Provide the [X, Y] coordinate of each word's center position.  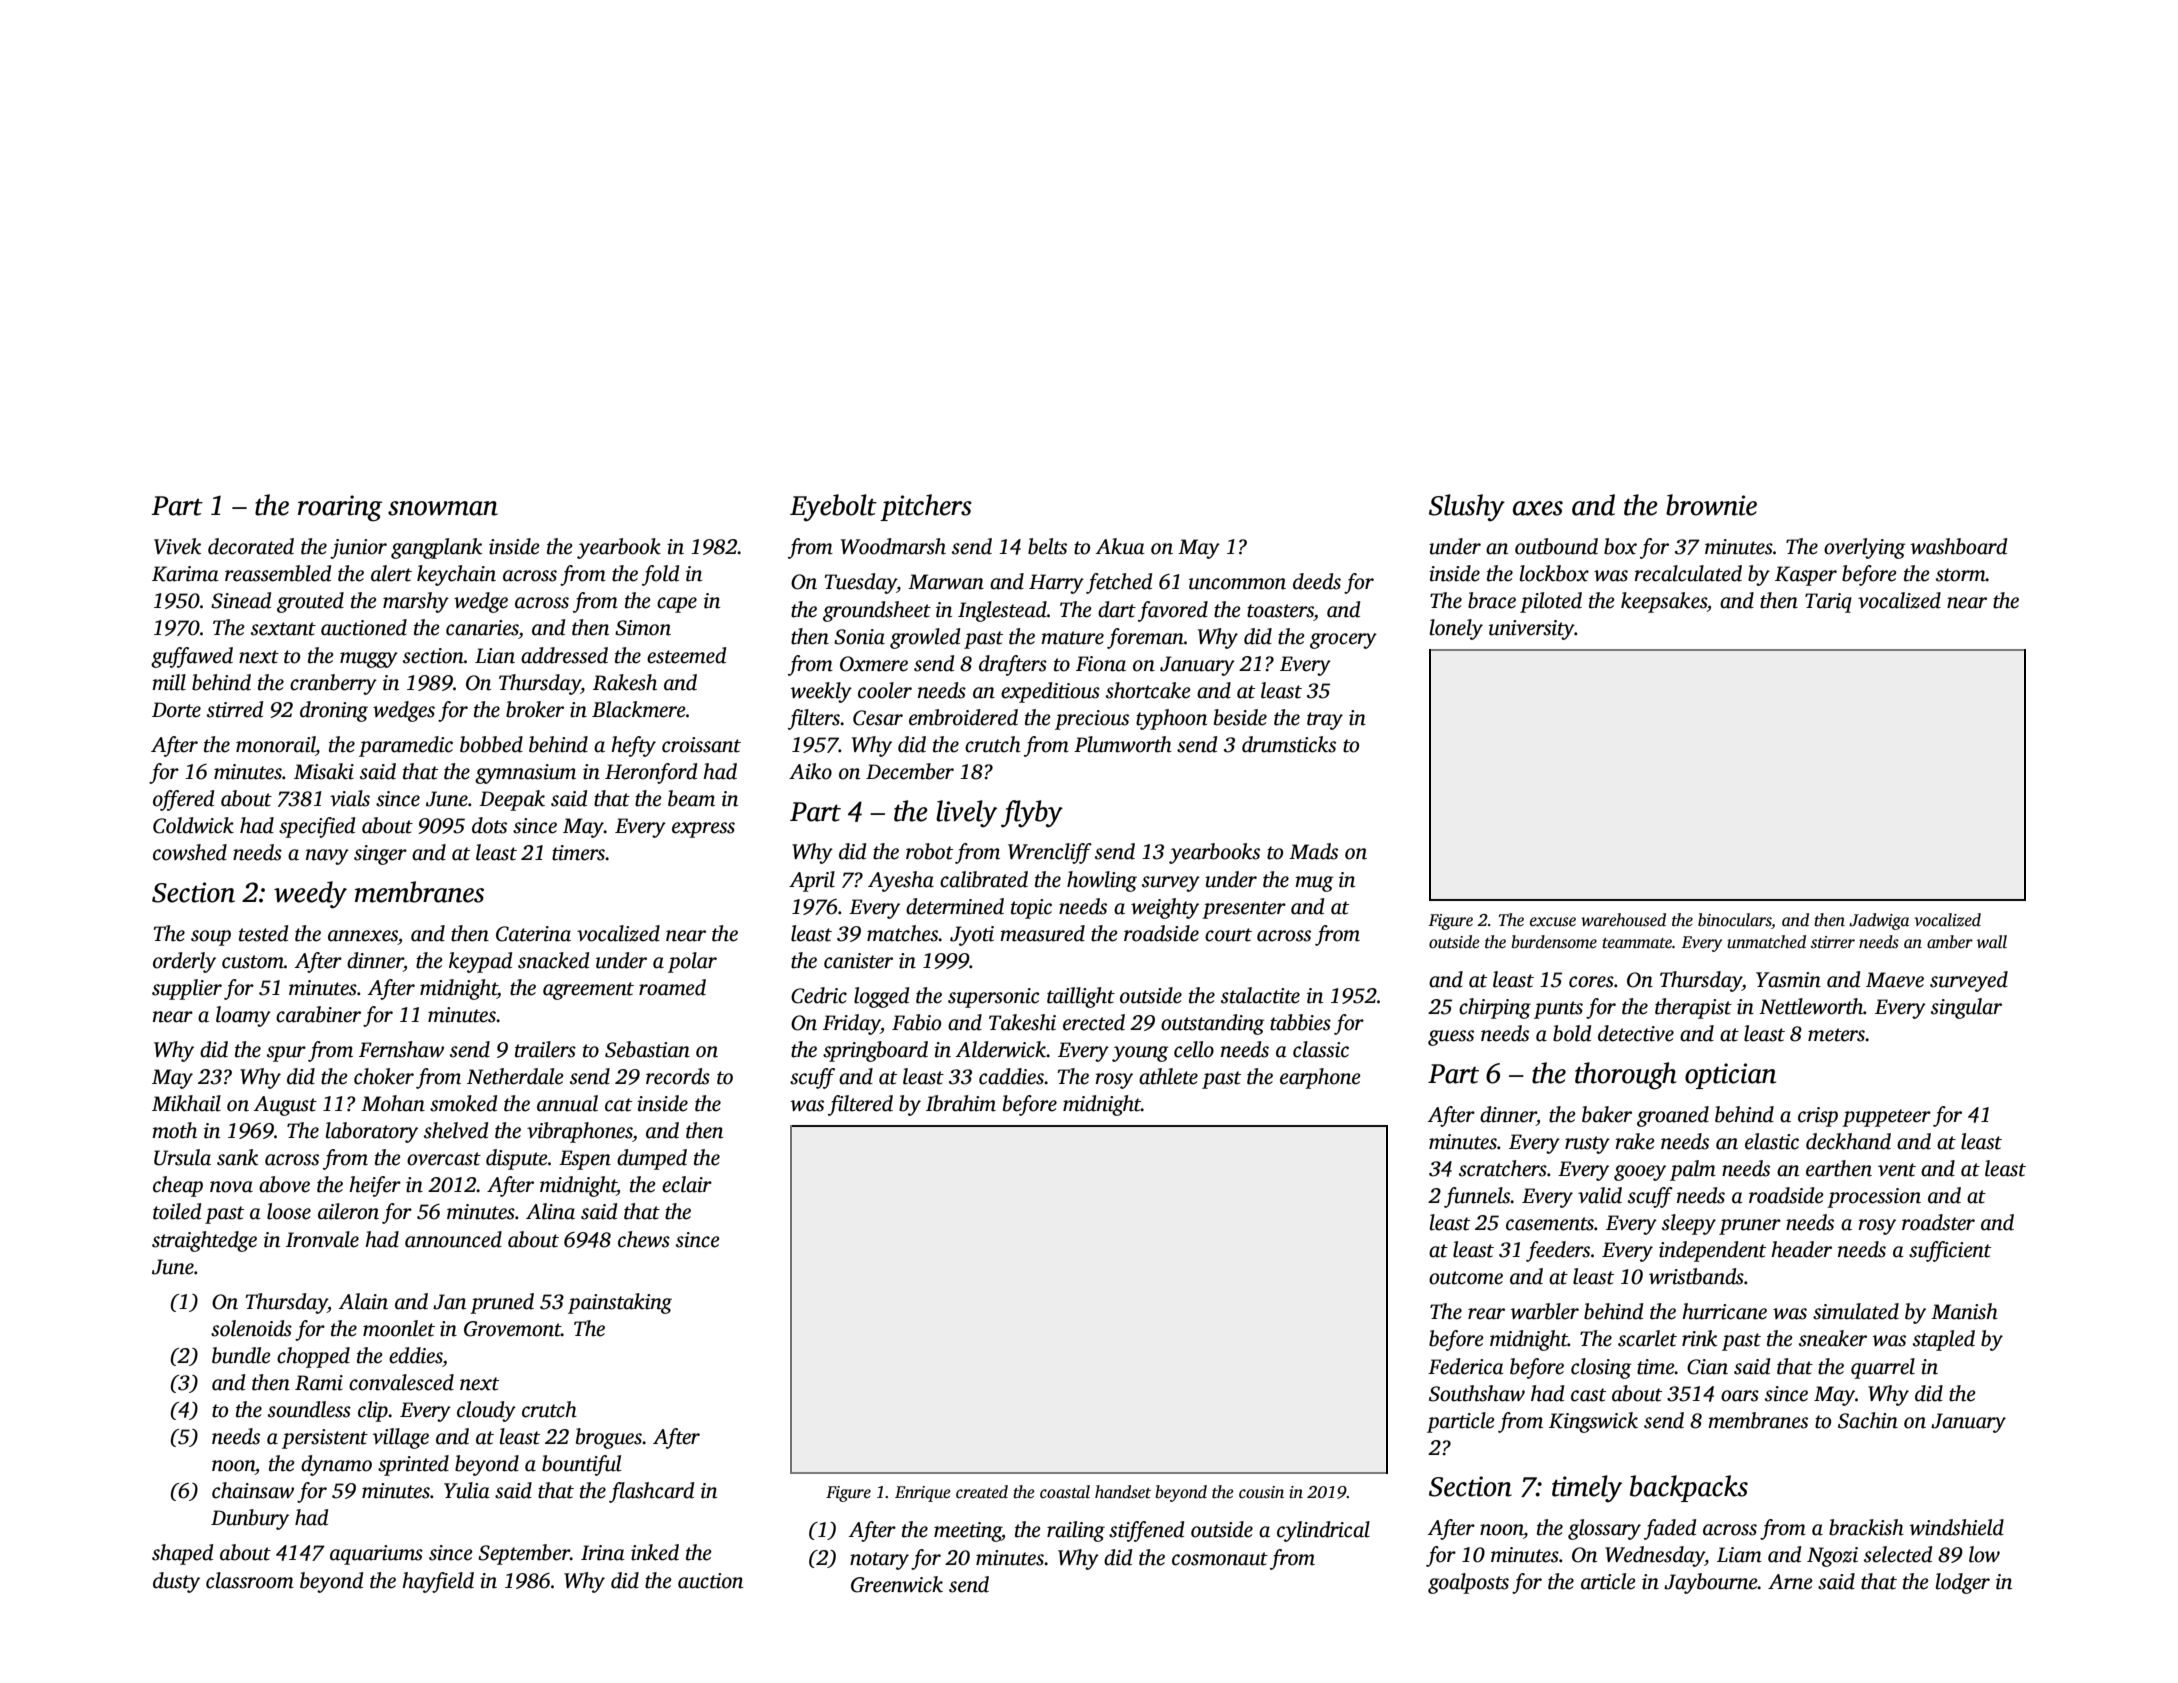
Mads [1313, 851]
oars [1740, 1396]
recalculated [1688, 573]
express [703, 830]
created [982, 1492]
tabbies [1300, 1022]
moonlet [399, 1328]
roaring [340, 508]
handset [1123, 1492]
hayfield [438, 1582]
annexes [363, 936]
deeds [1317, 581]
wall [1992, 942]
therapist [1693, 1008]
